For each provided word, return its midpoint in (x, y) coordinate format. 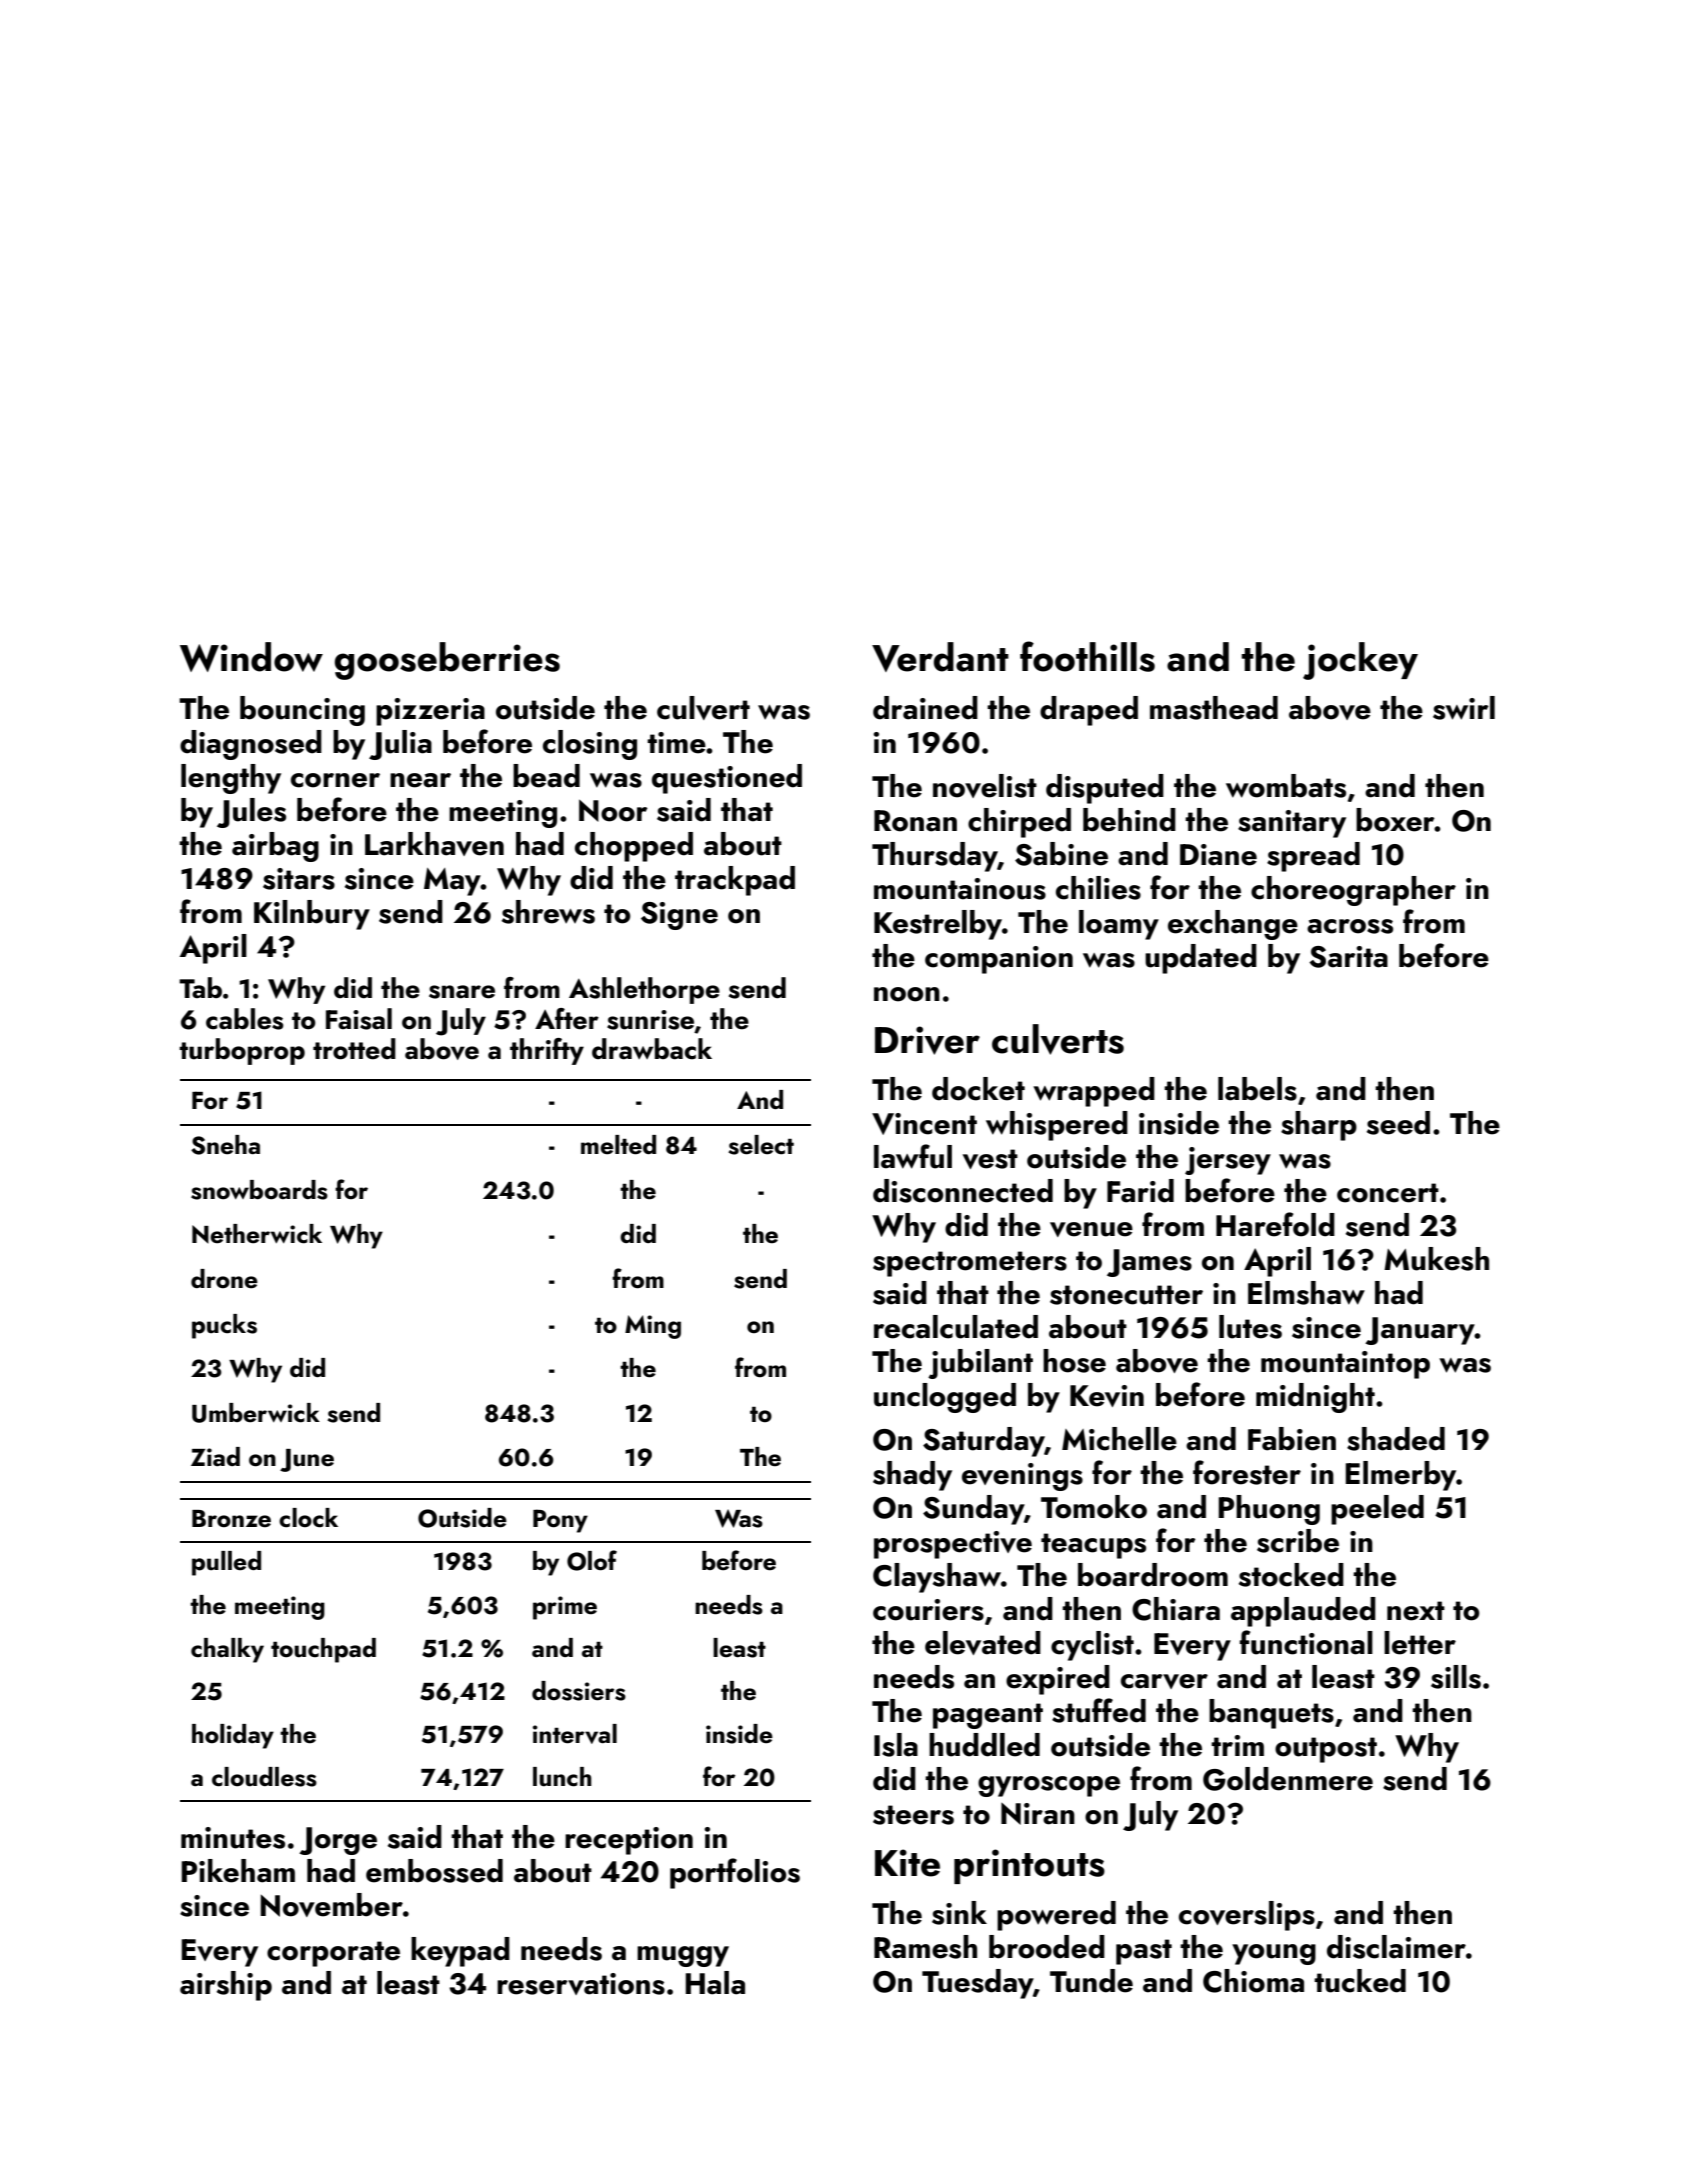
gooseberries (447, 661)
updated (1201, 959)
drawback (652, 1049)
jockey (1360, 661)
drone (224, 1279)
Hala (715, 1983)
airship (226, 1986)
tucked (1360, 1981)
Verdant (940, 657)
